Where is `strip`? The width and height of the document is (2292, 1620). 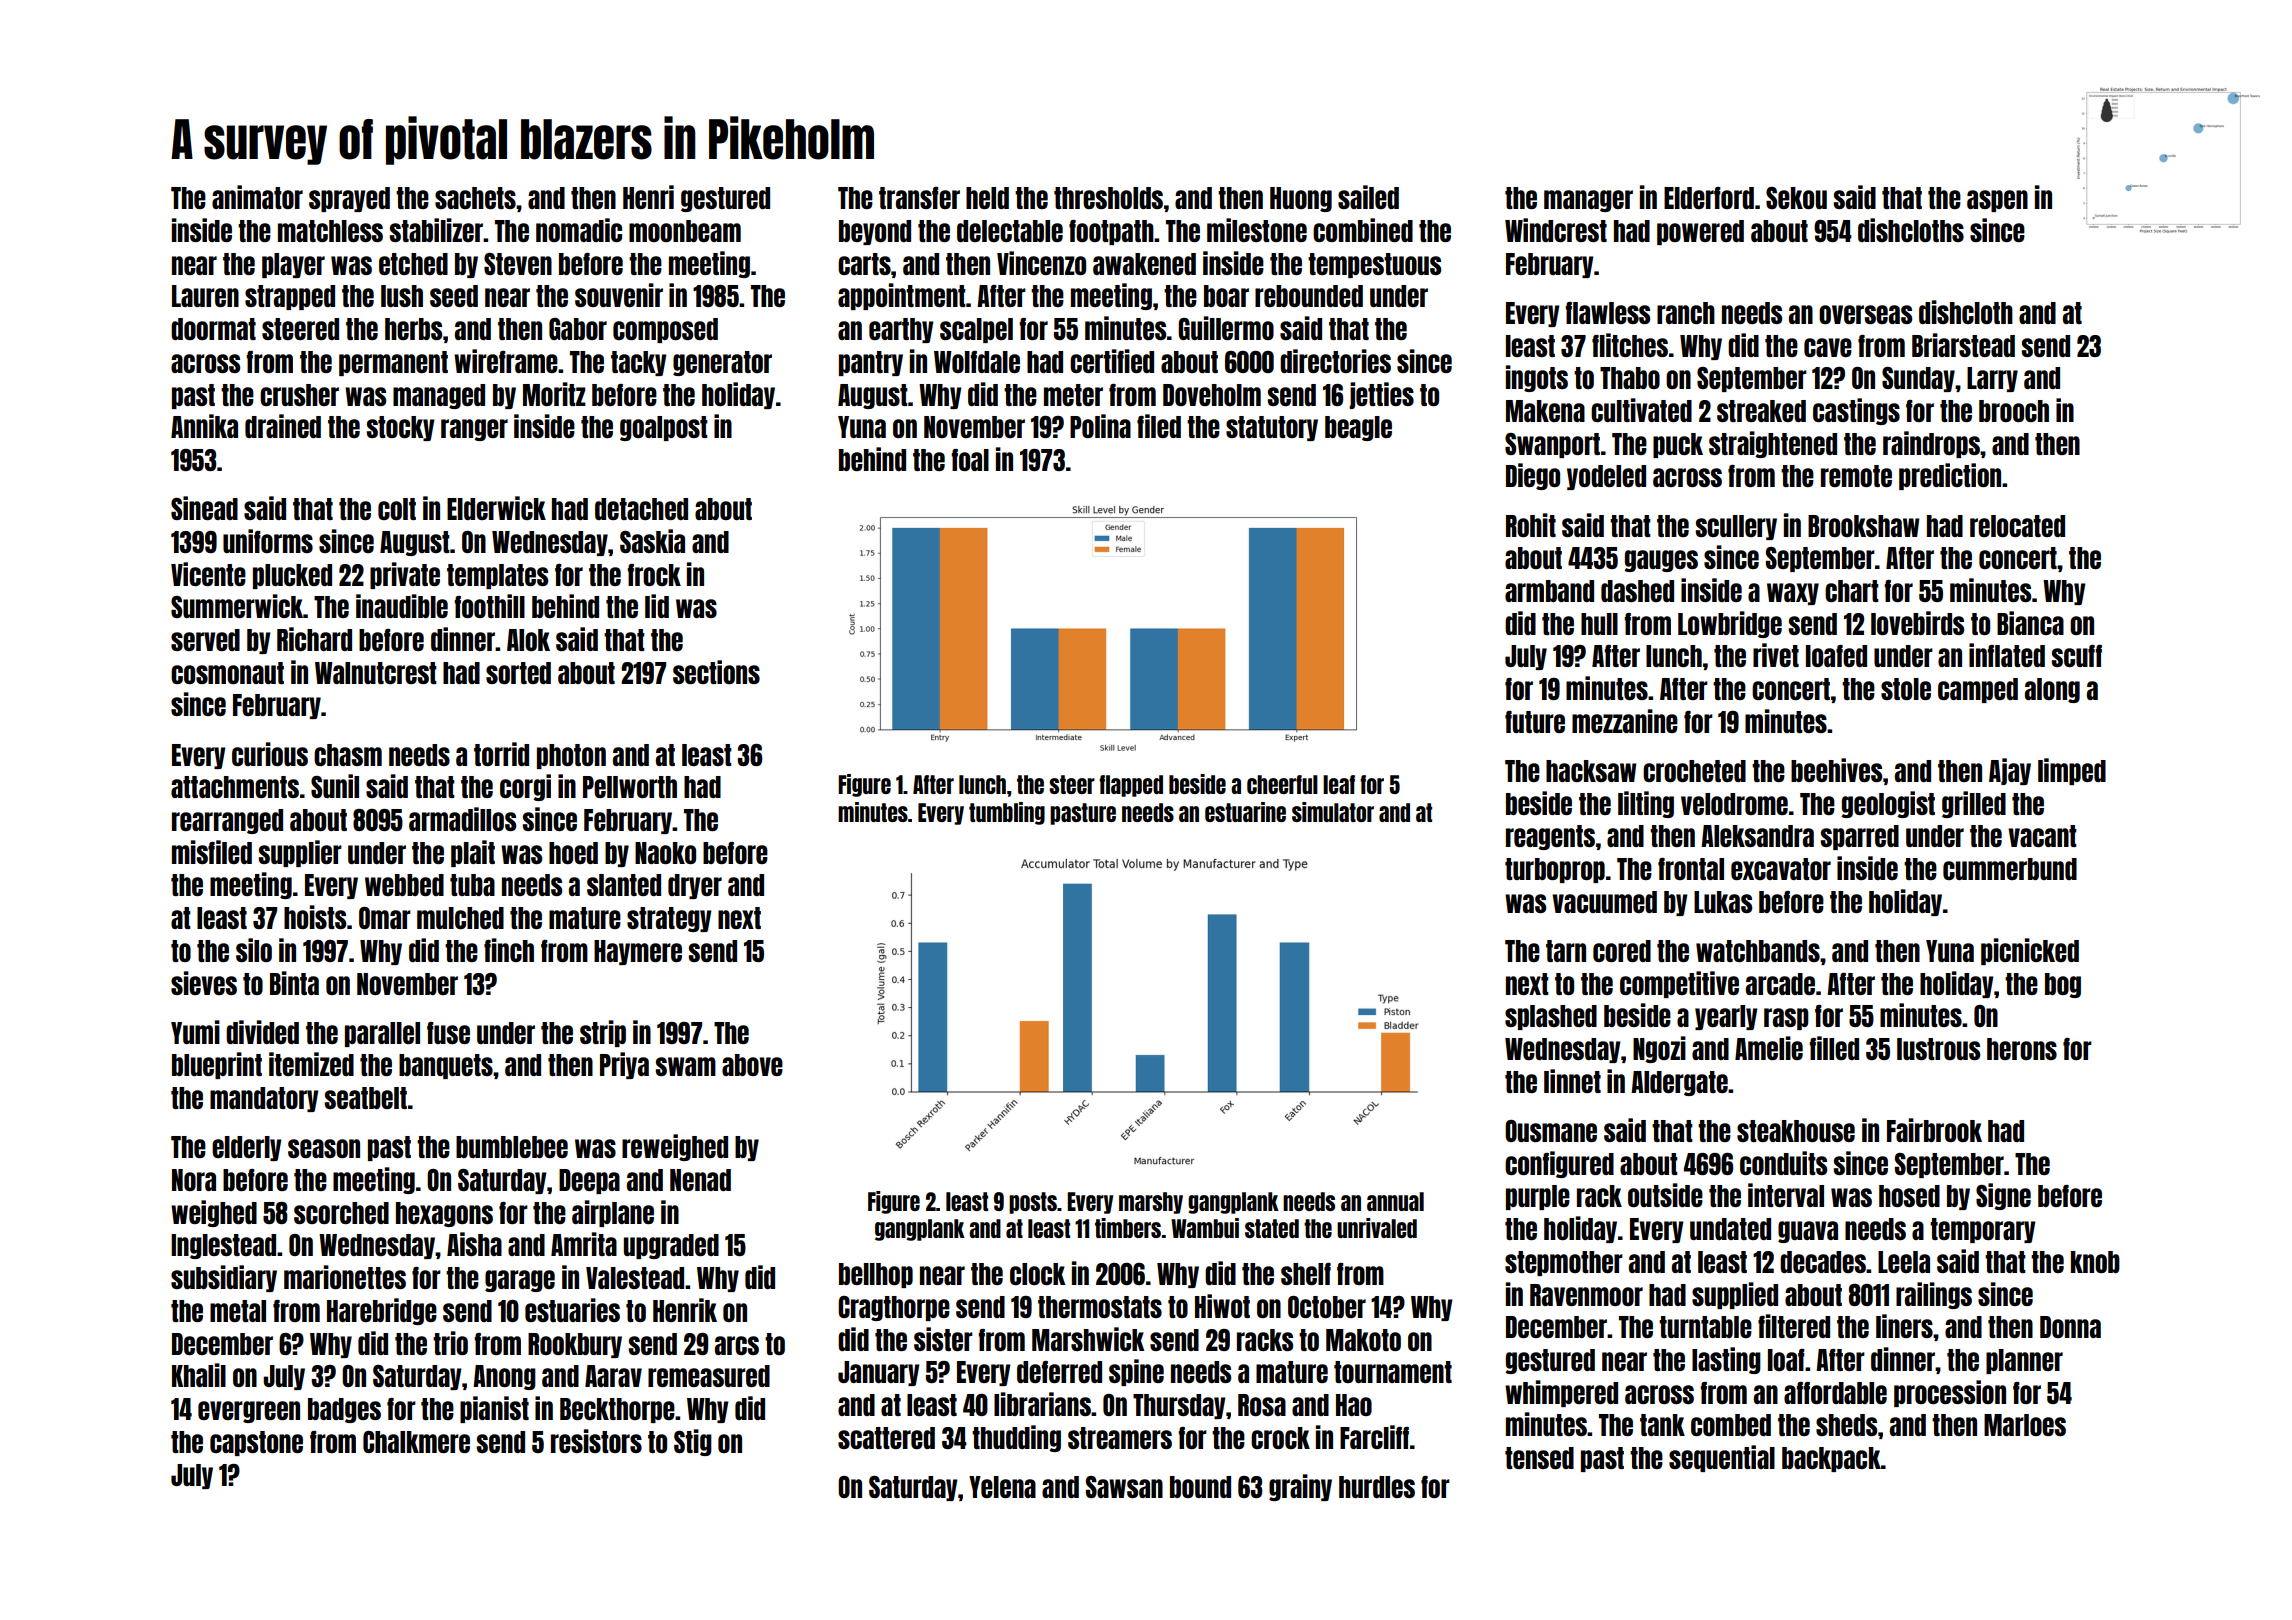
strip is located at coordinates (603, 1033).
